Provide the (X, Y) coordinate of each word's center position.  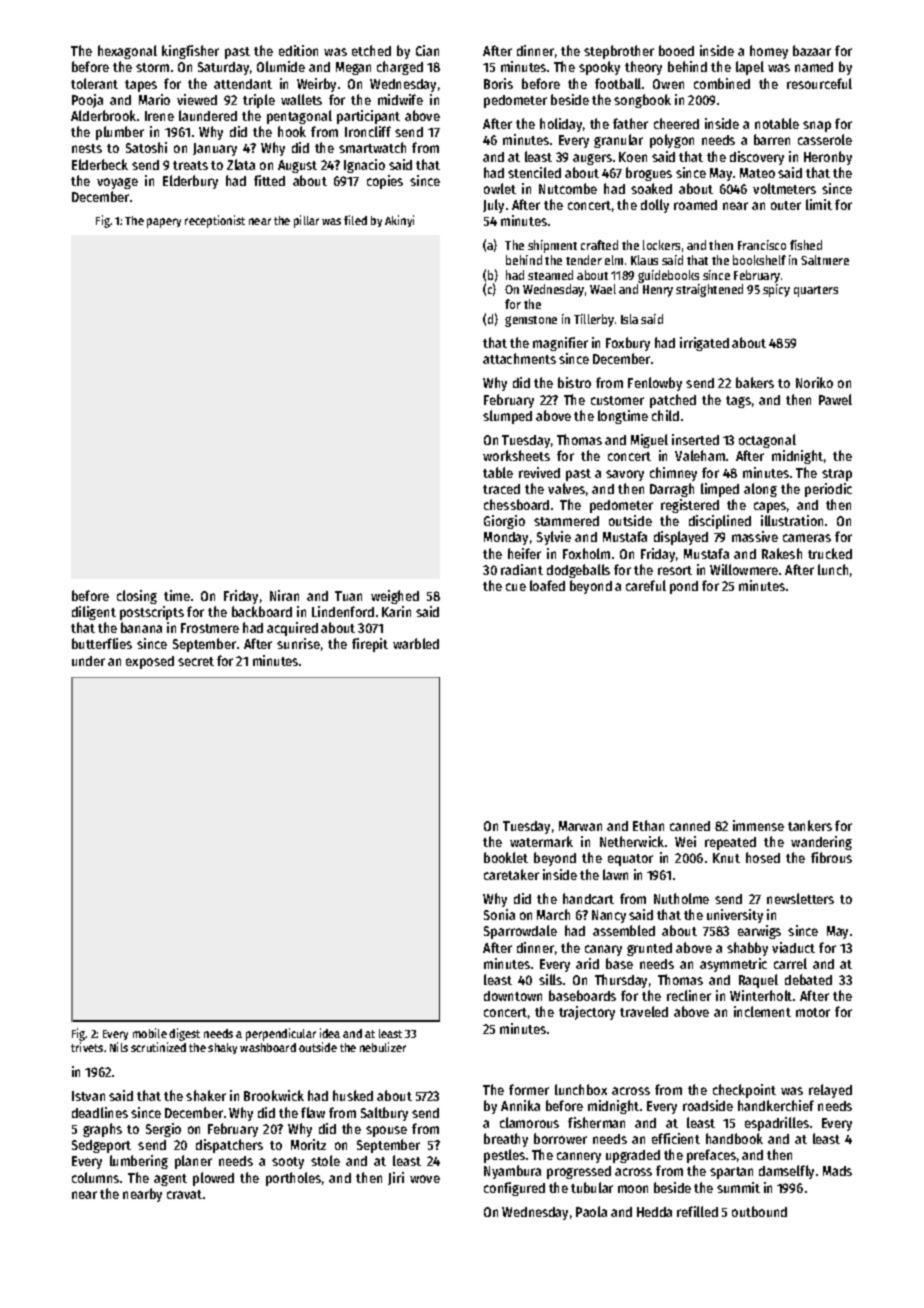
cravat (184, 1194)
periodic (828, 490)
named (814, 67)
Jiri (396, 1178)
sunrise (298, 643)
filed (355, 220)
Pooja (87, 101)
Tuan (348, 596)
